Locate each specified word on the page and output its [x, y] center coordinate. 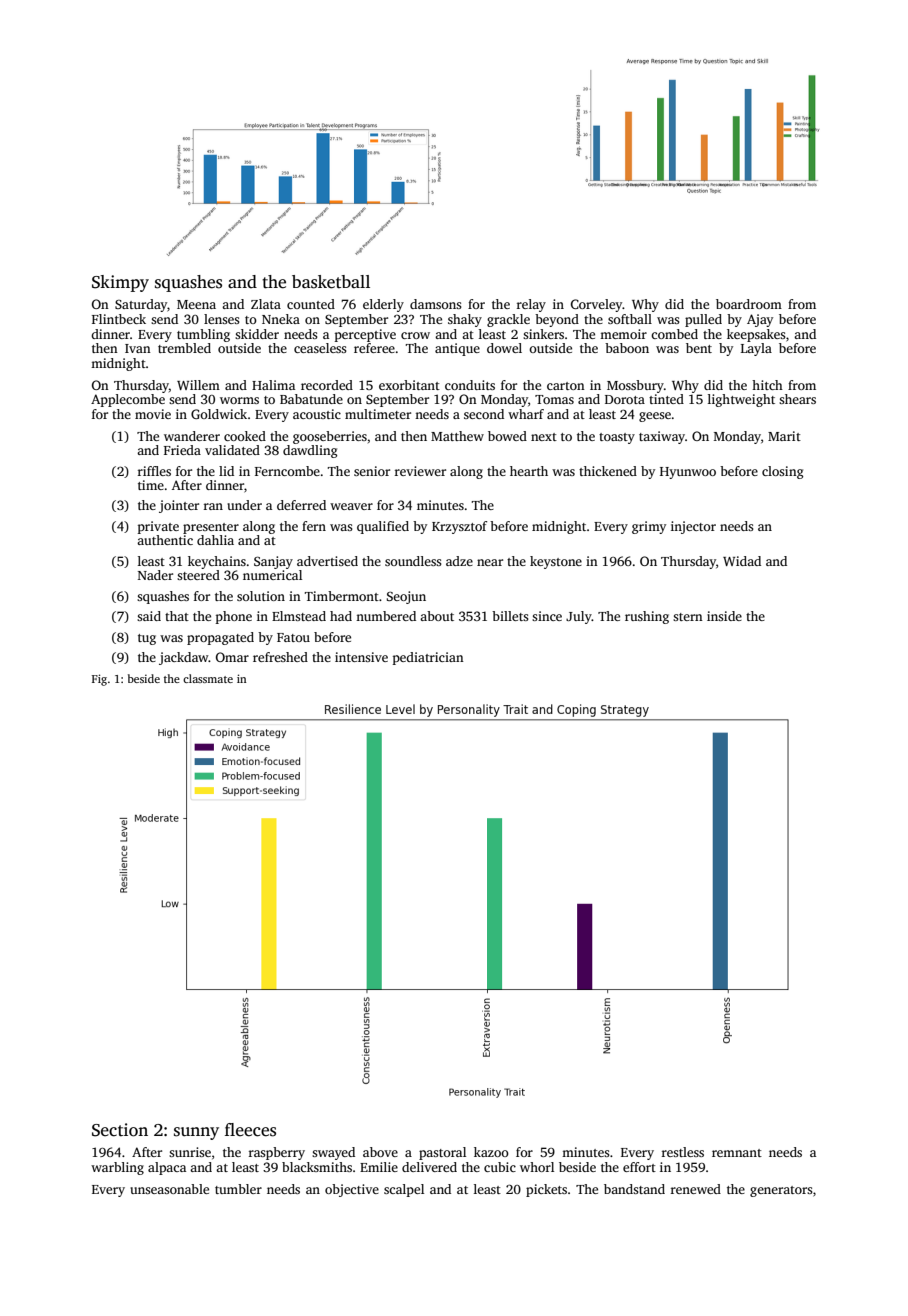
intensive [361, 657]
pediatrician [428, 658]
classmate [208, 678]
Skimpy [120, 283]
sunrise [190, 1152]
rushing [647, 617]
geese [655, 417]
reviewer [420, 471]
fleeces [250, 1130]
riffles [154, 471]
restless [683, 1152]
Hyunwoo [688, 473]
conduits [470, 385]
